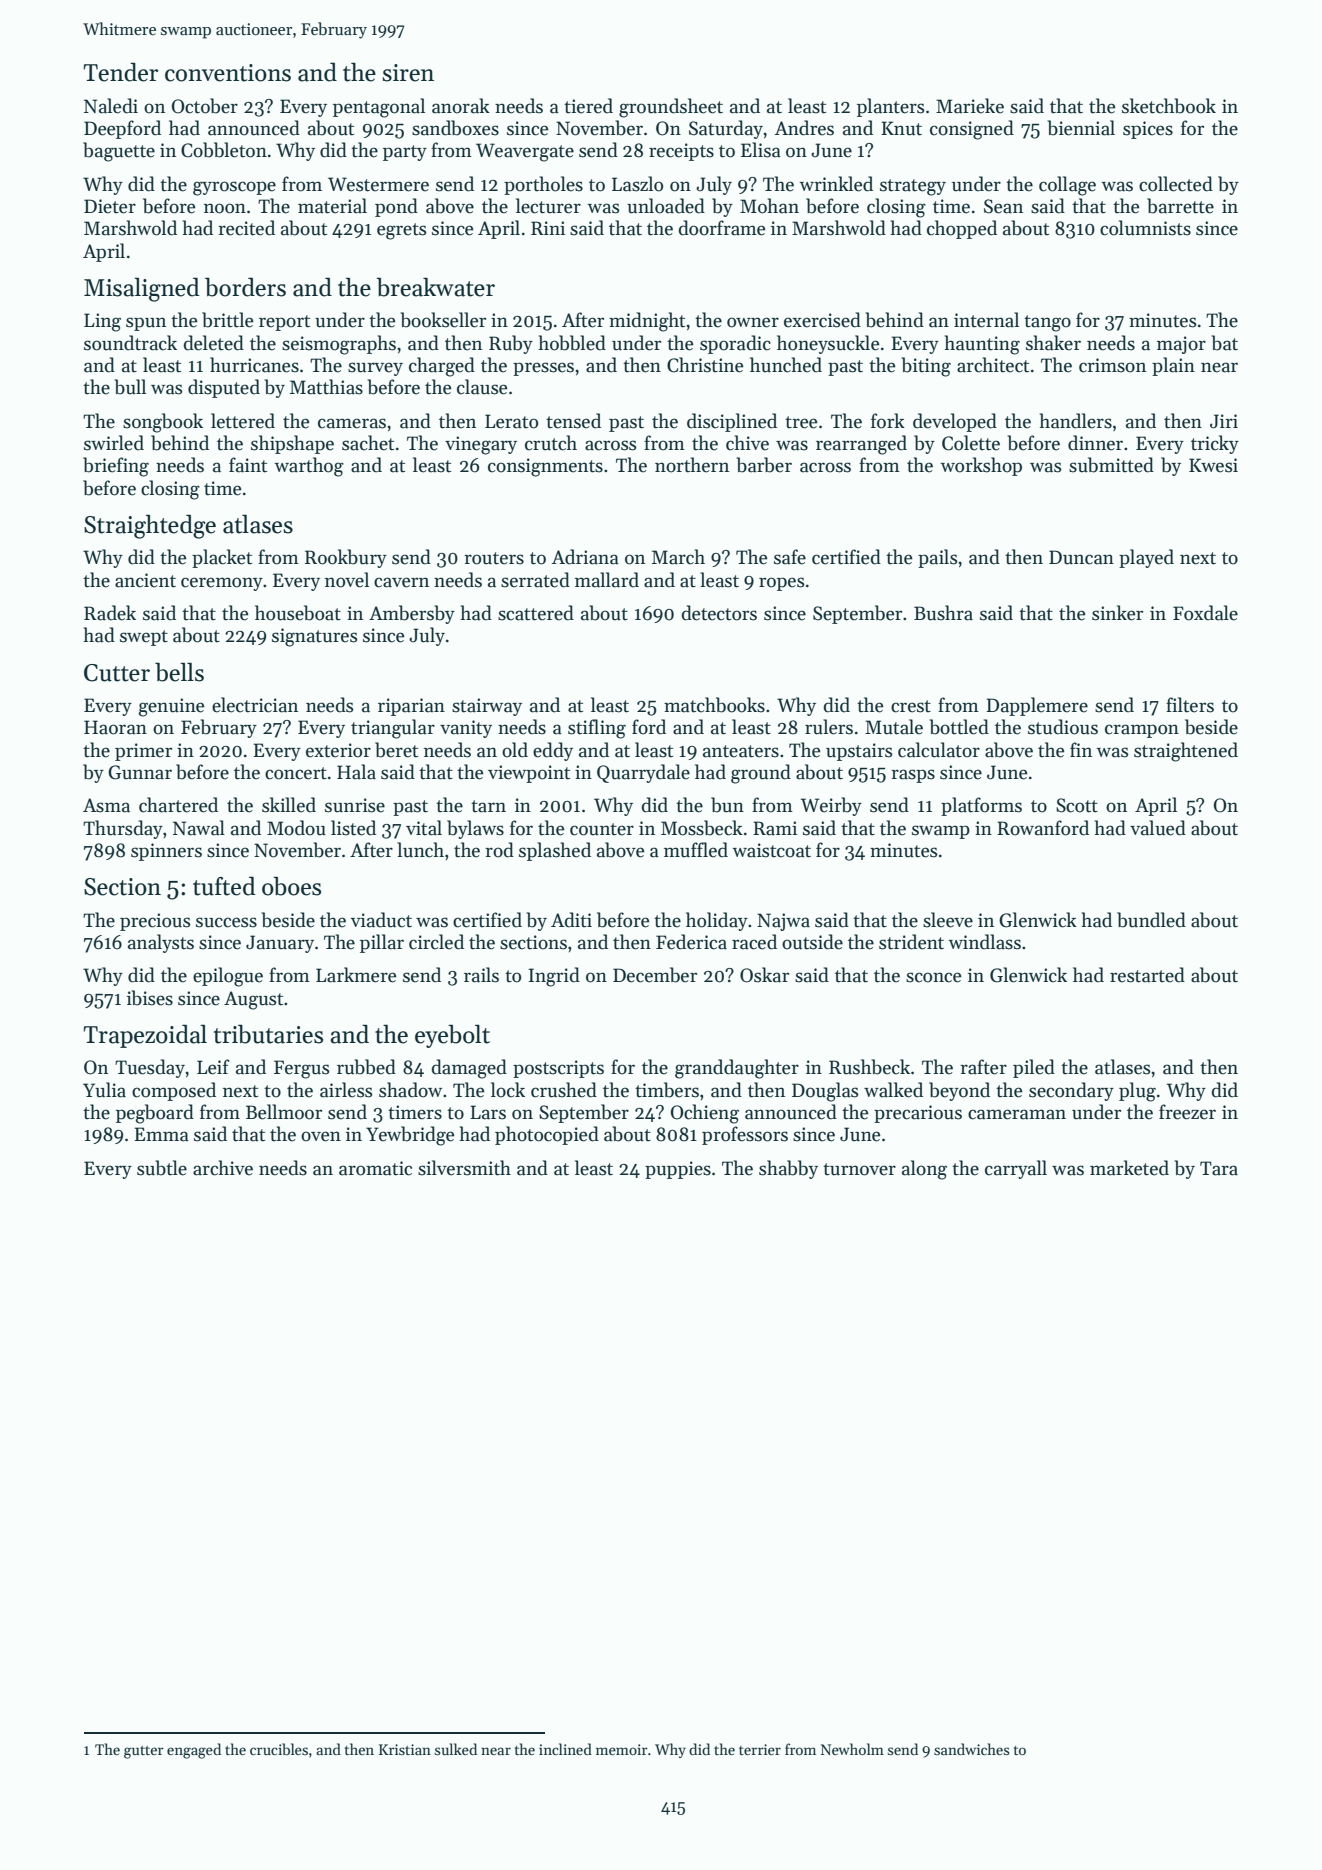  I want to click on subtle, so click(162, 1168).
